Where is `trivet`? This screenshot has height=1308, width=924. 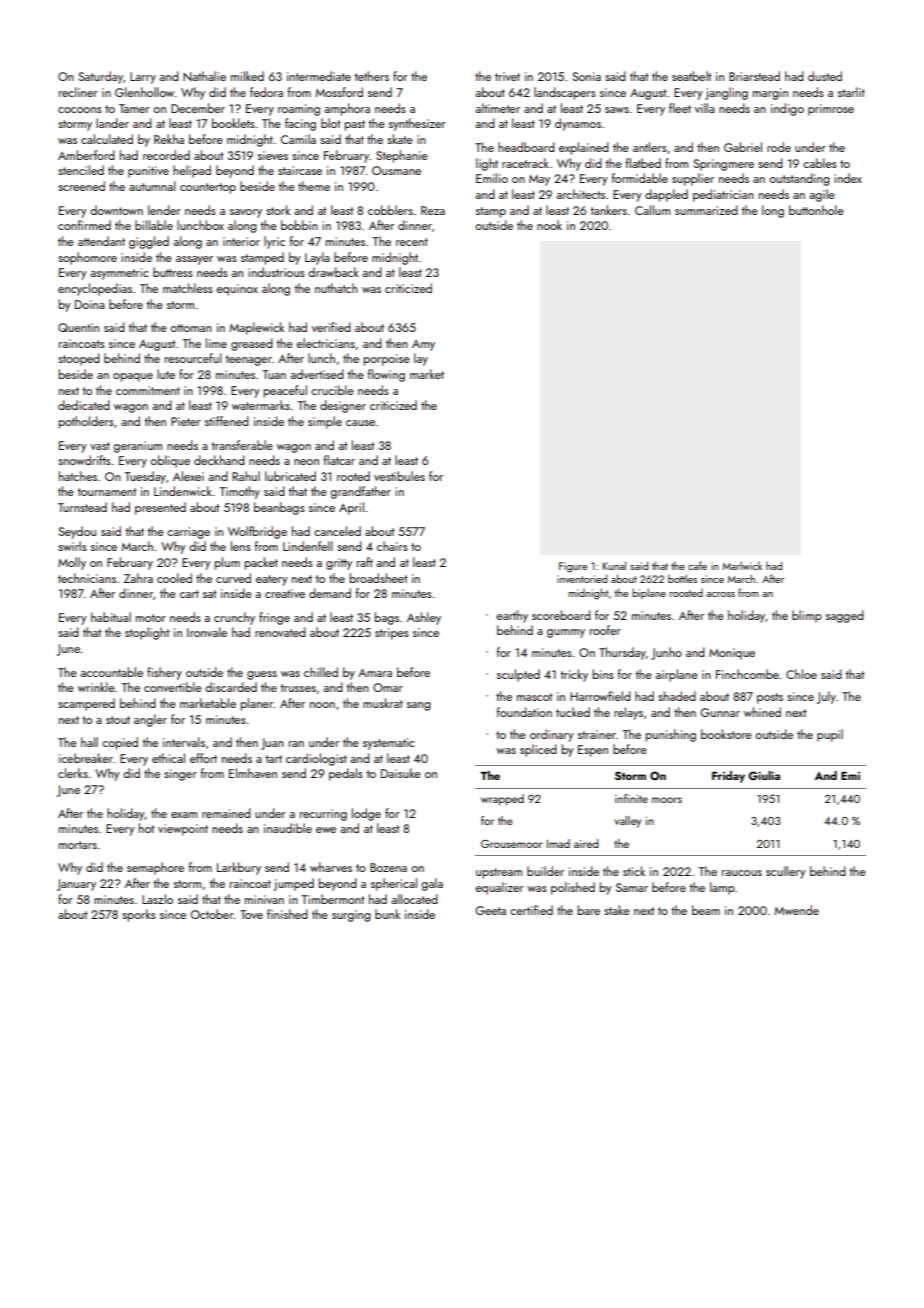
trivet is located at coordinates (507, 76).
